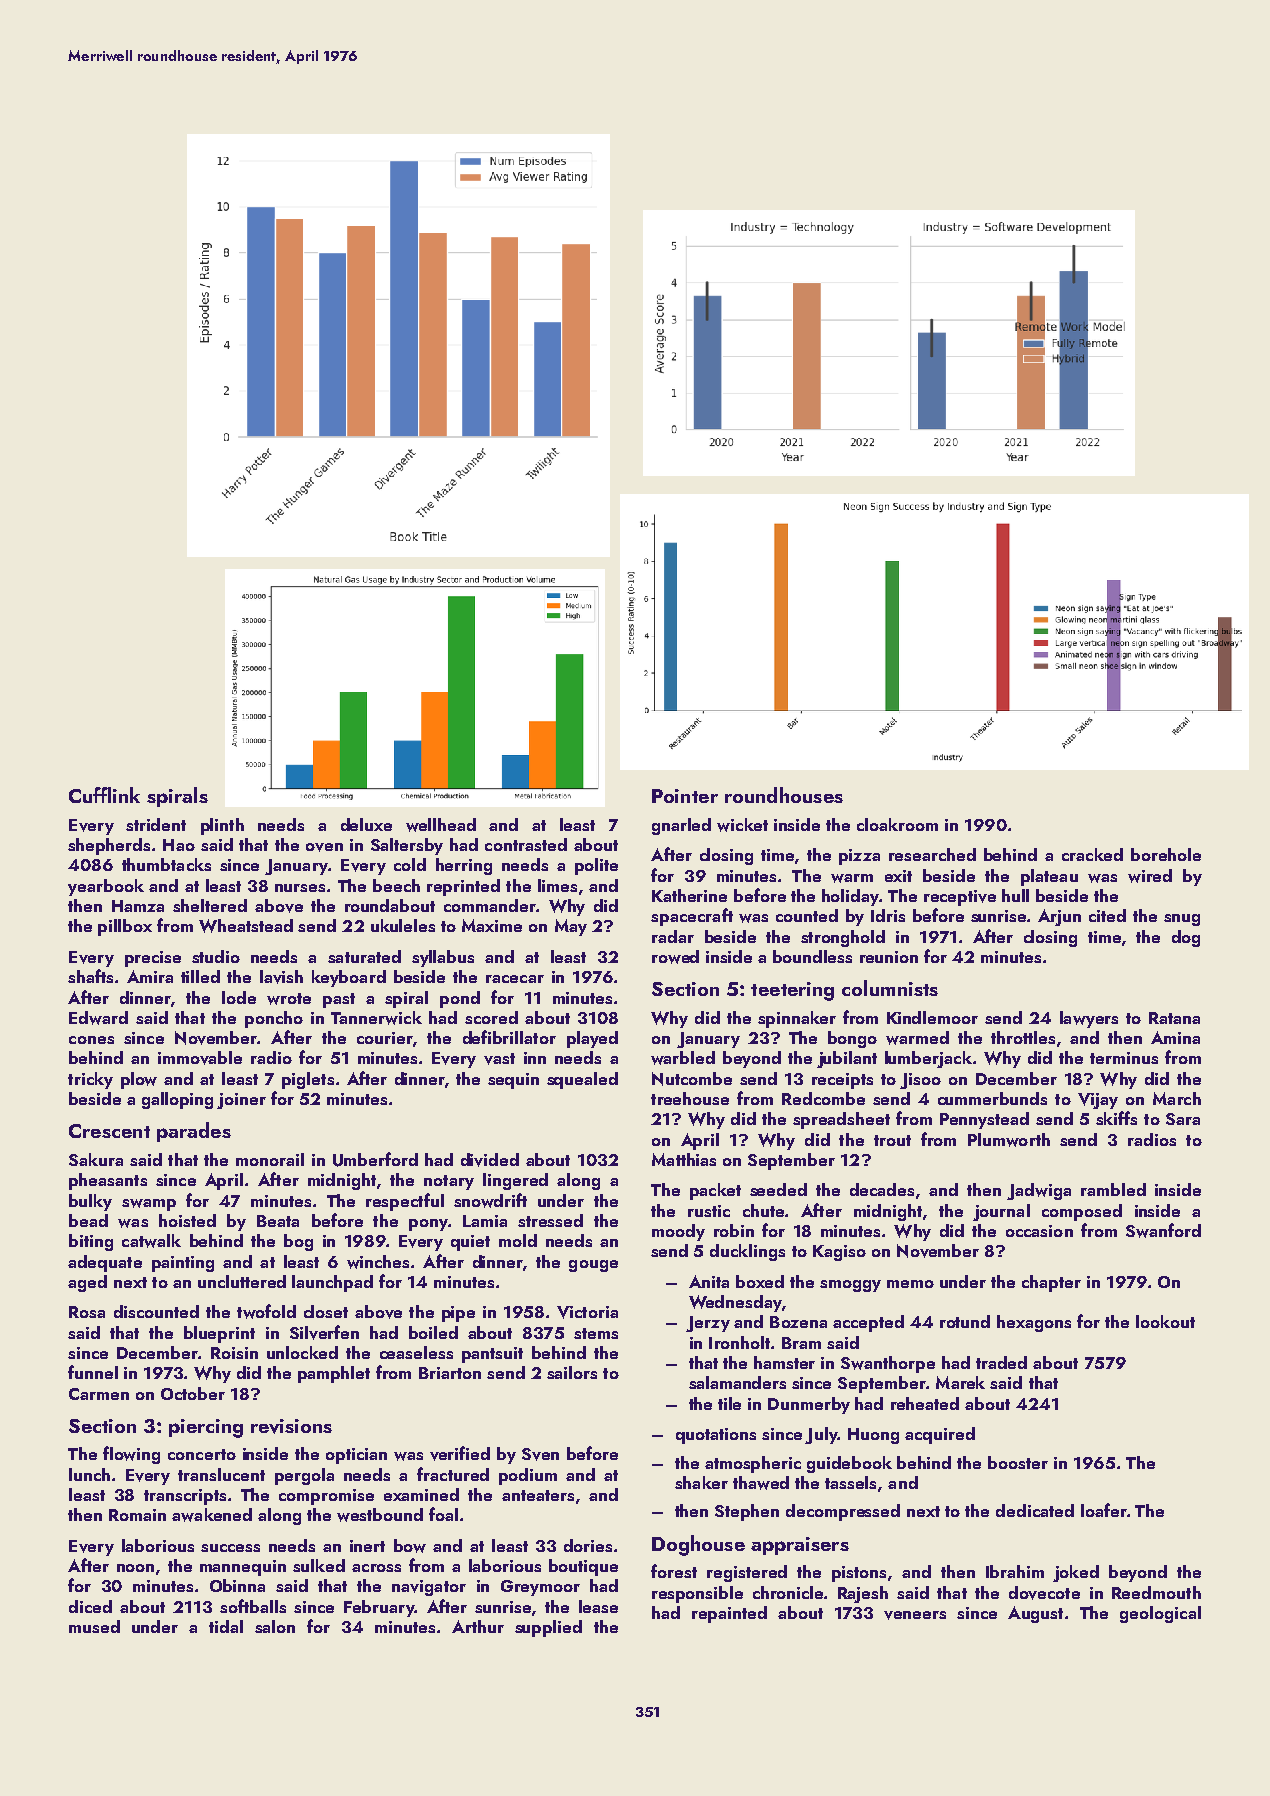  Describe the element at coordinates (464, 866) in the screenshot. I see `herring` at that location.
